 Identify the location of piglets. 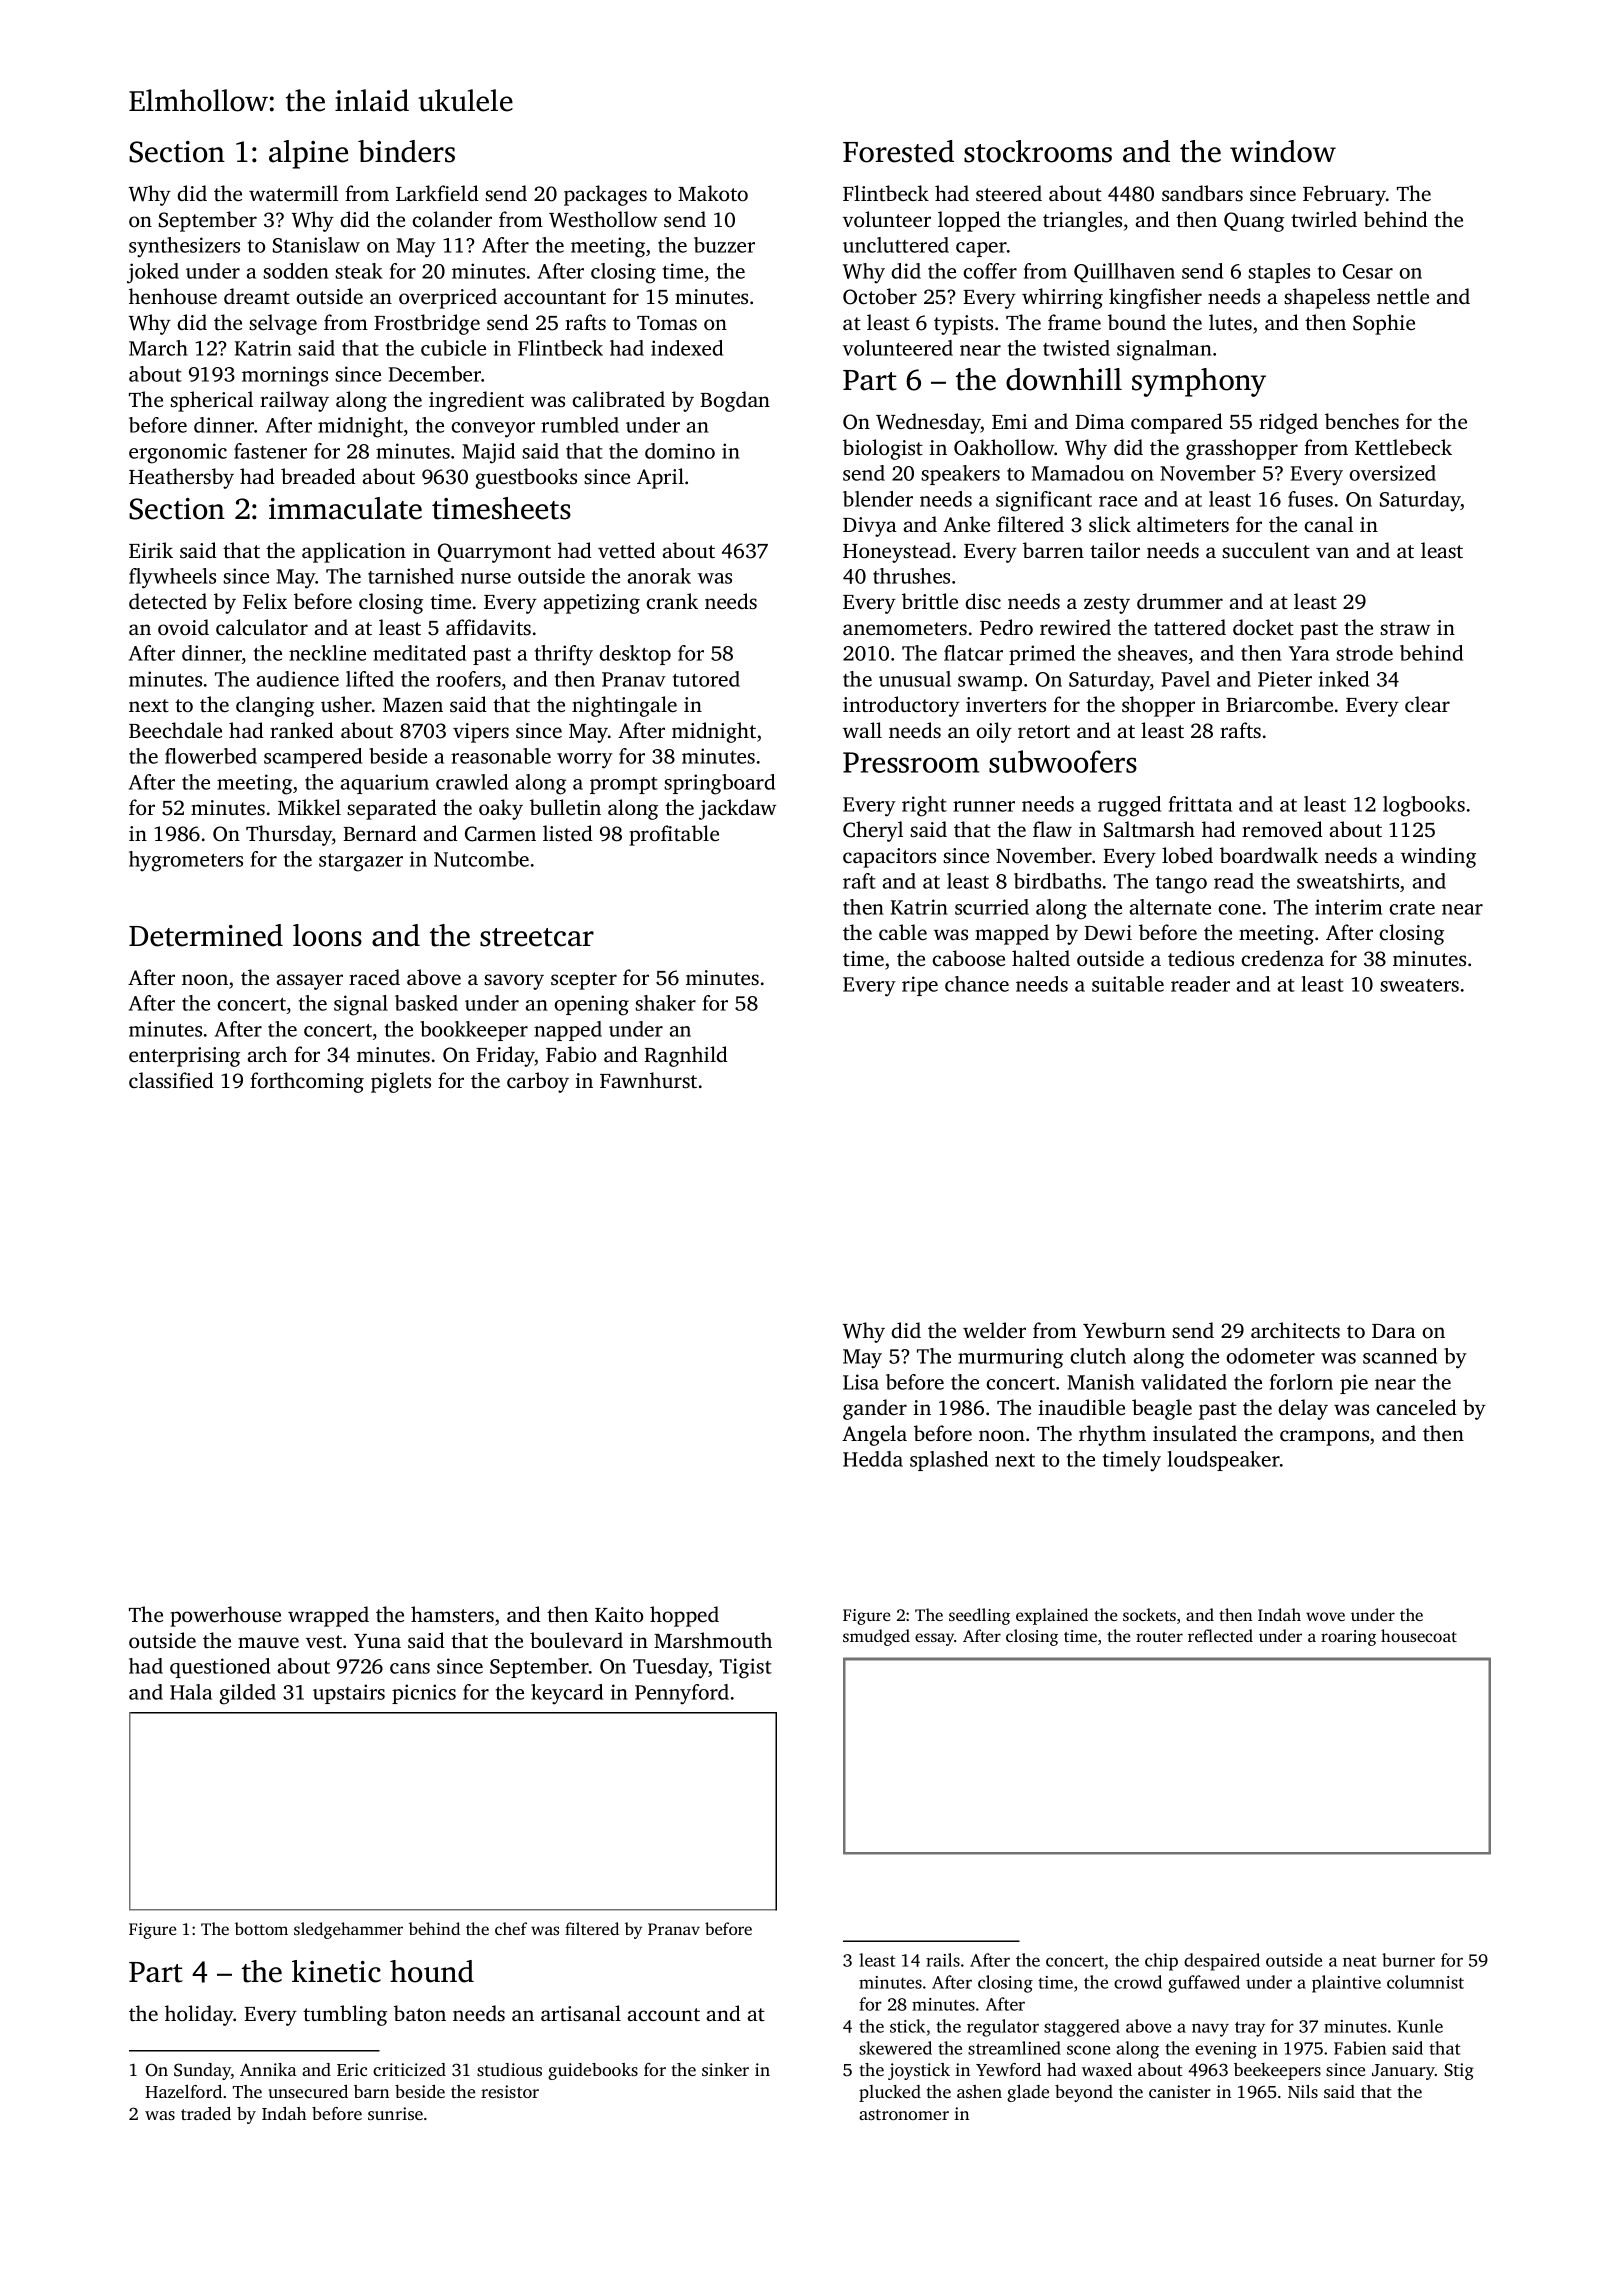
(401, 1082).
